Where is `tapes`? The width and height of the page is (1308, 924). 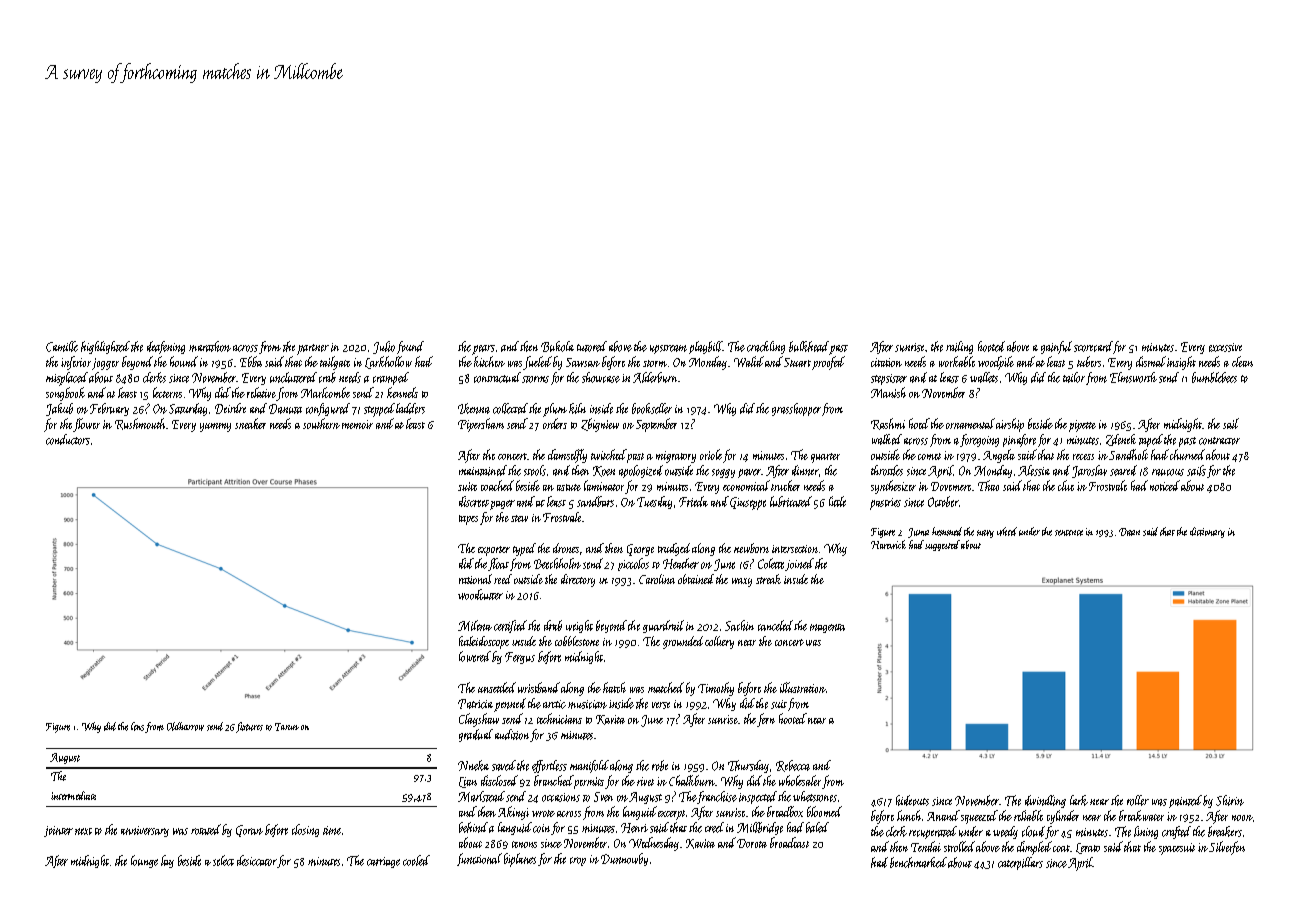
tapes is located at coordinates (468, 520).
